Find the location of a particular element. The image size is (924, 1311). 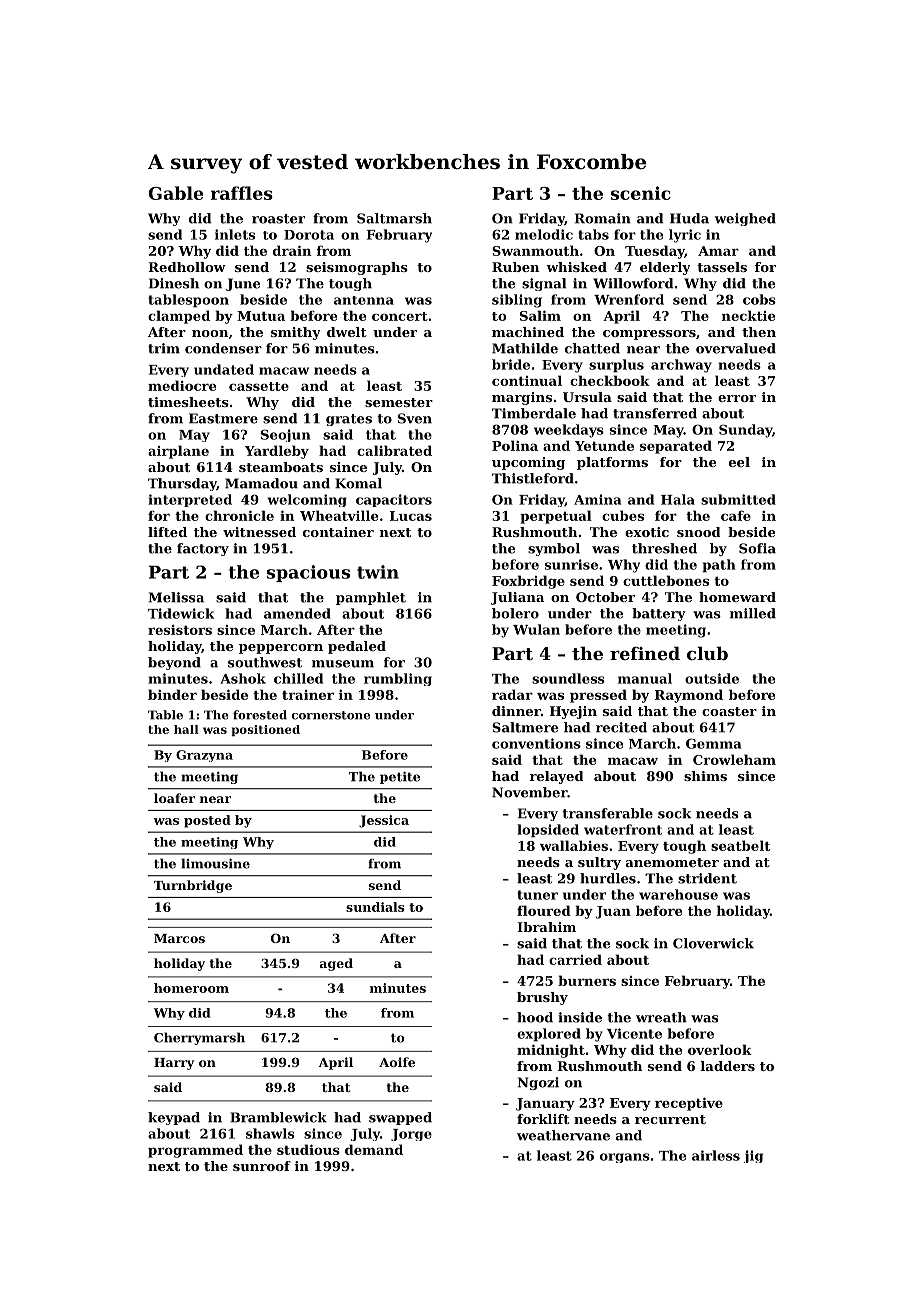

Komal is located at coordinates (358, 483).
